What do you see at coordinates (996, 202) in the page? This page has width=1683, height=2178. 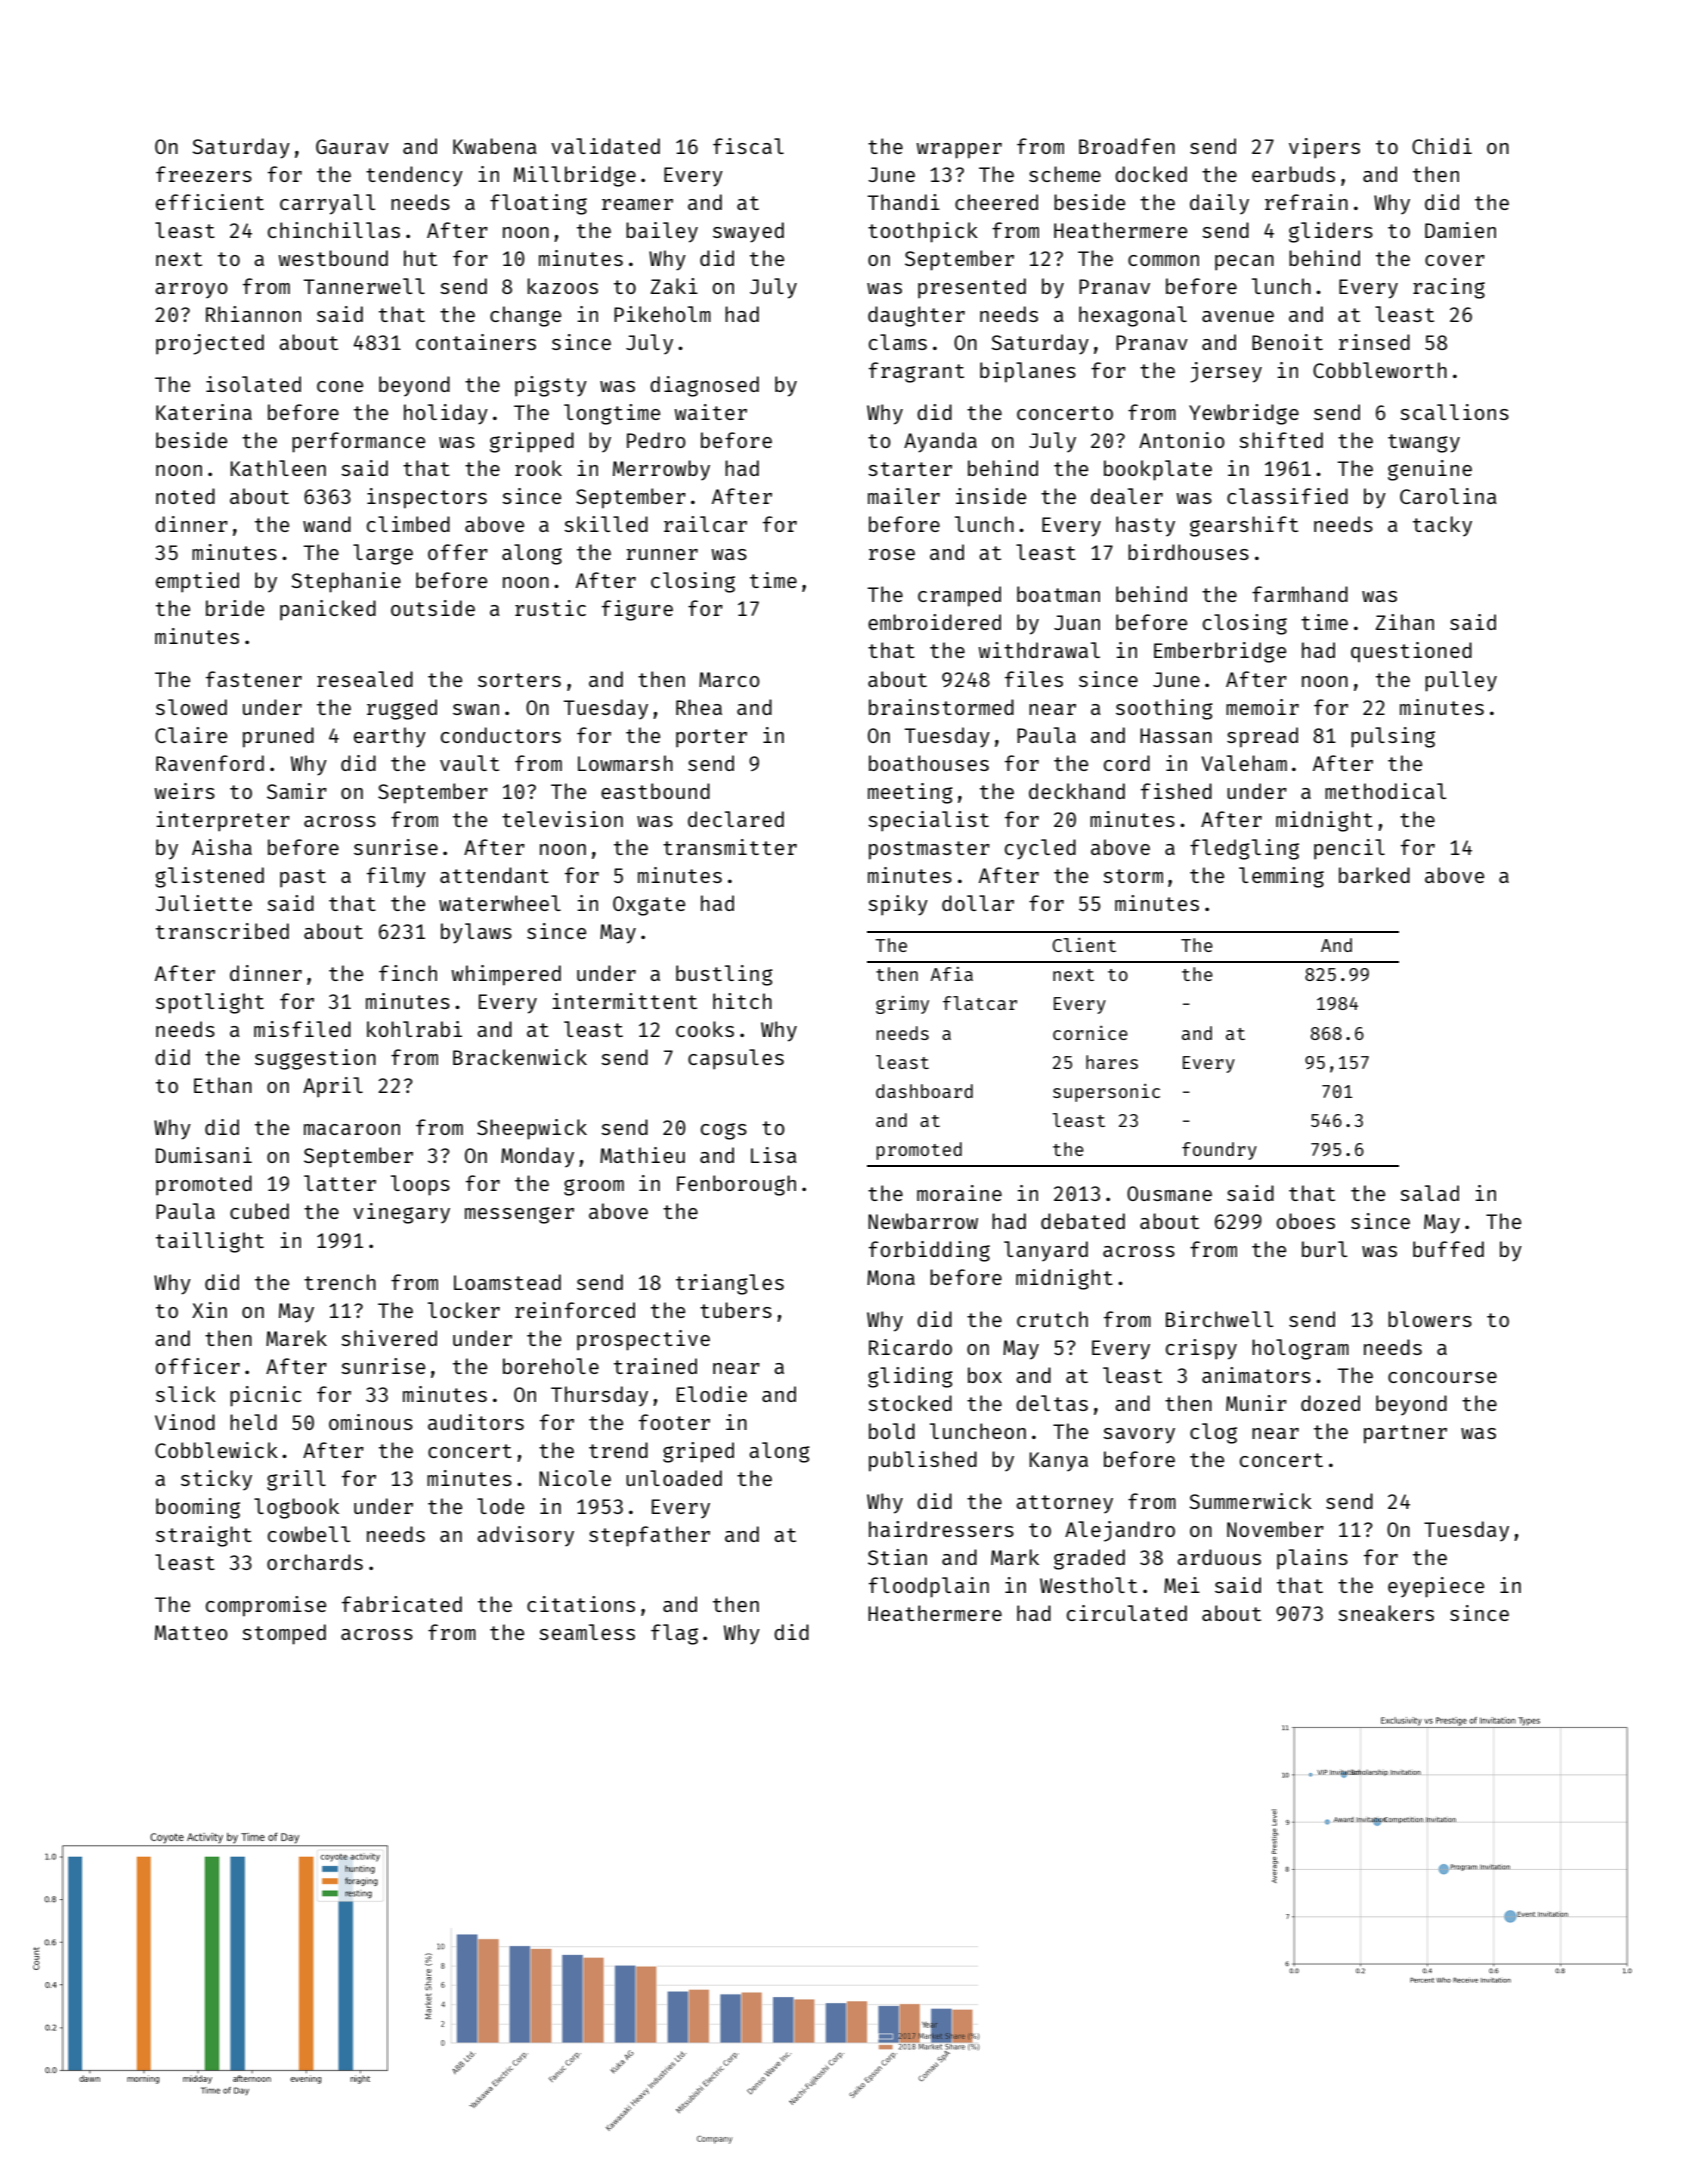 I see `cheered` at bounding box center [996, 202].
